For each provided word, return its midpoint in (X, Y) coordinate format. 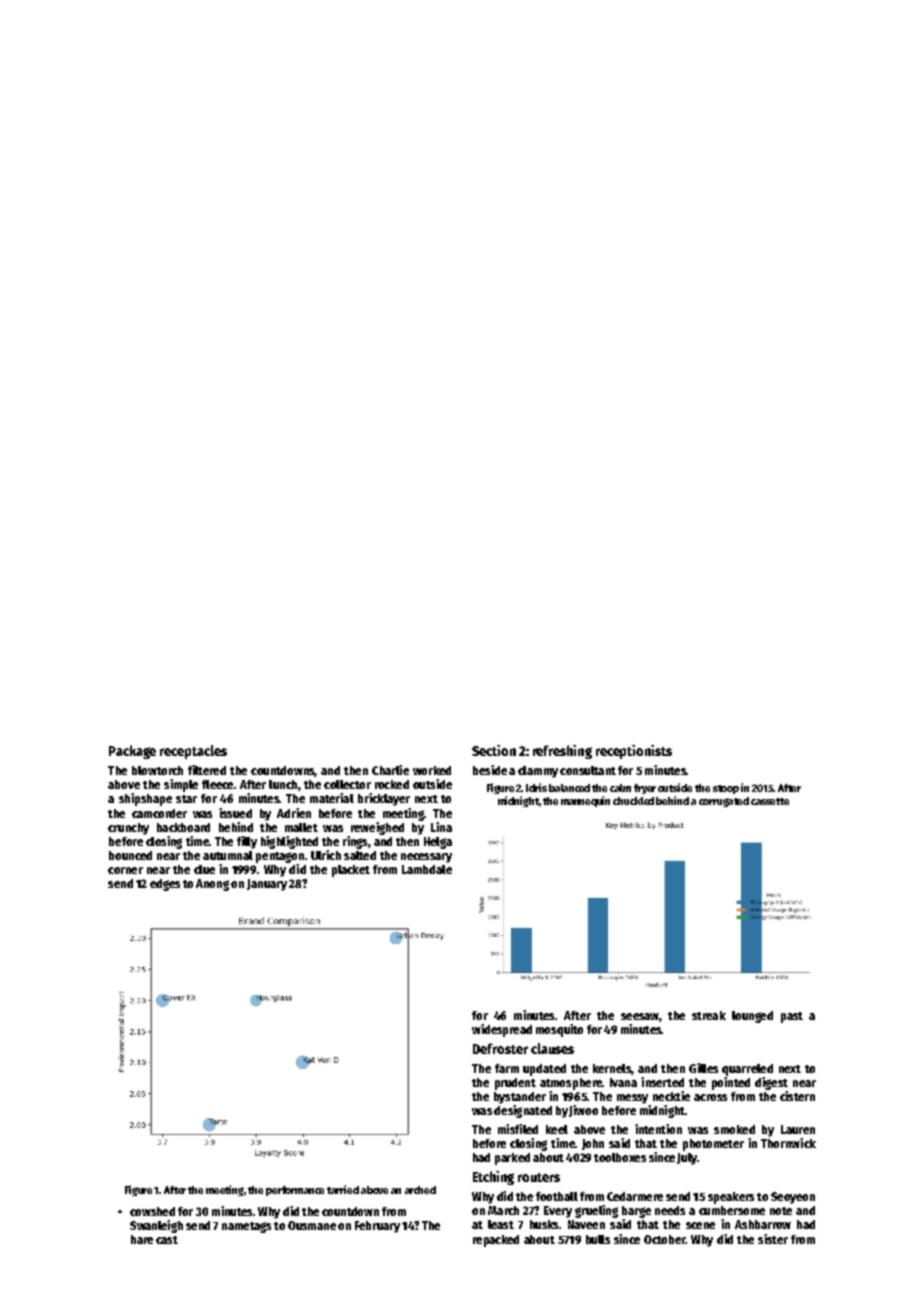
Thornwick (788, 1143)
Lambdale (427, 869)
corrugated (724, 802)
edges (165, 885)
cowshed (152, 1211)
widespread (502, 1030)
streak (709, 1015)
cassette (770, 801)
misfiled (518, 1129)
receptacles (193, 752)
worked (432, 770)
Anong (212, 885)
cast (167, 1240)
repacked (496, 1241)
